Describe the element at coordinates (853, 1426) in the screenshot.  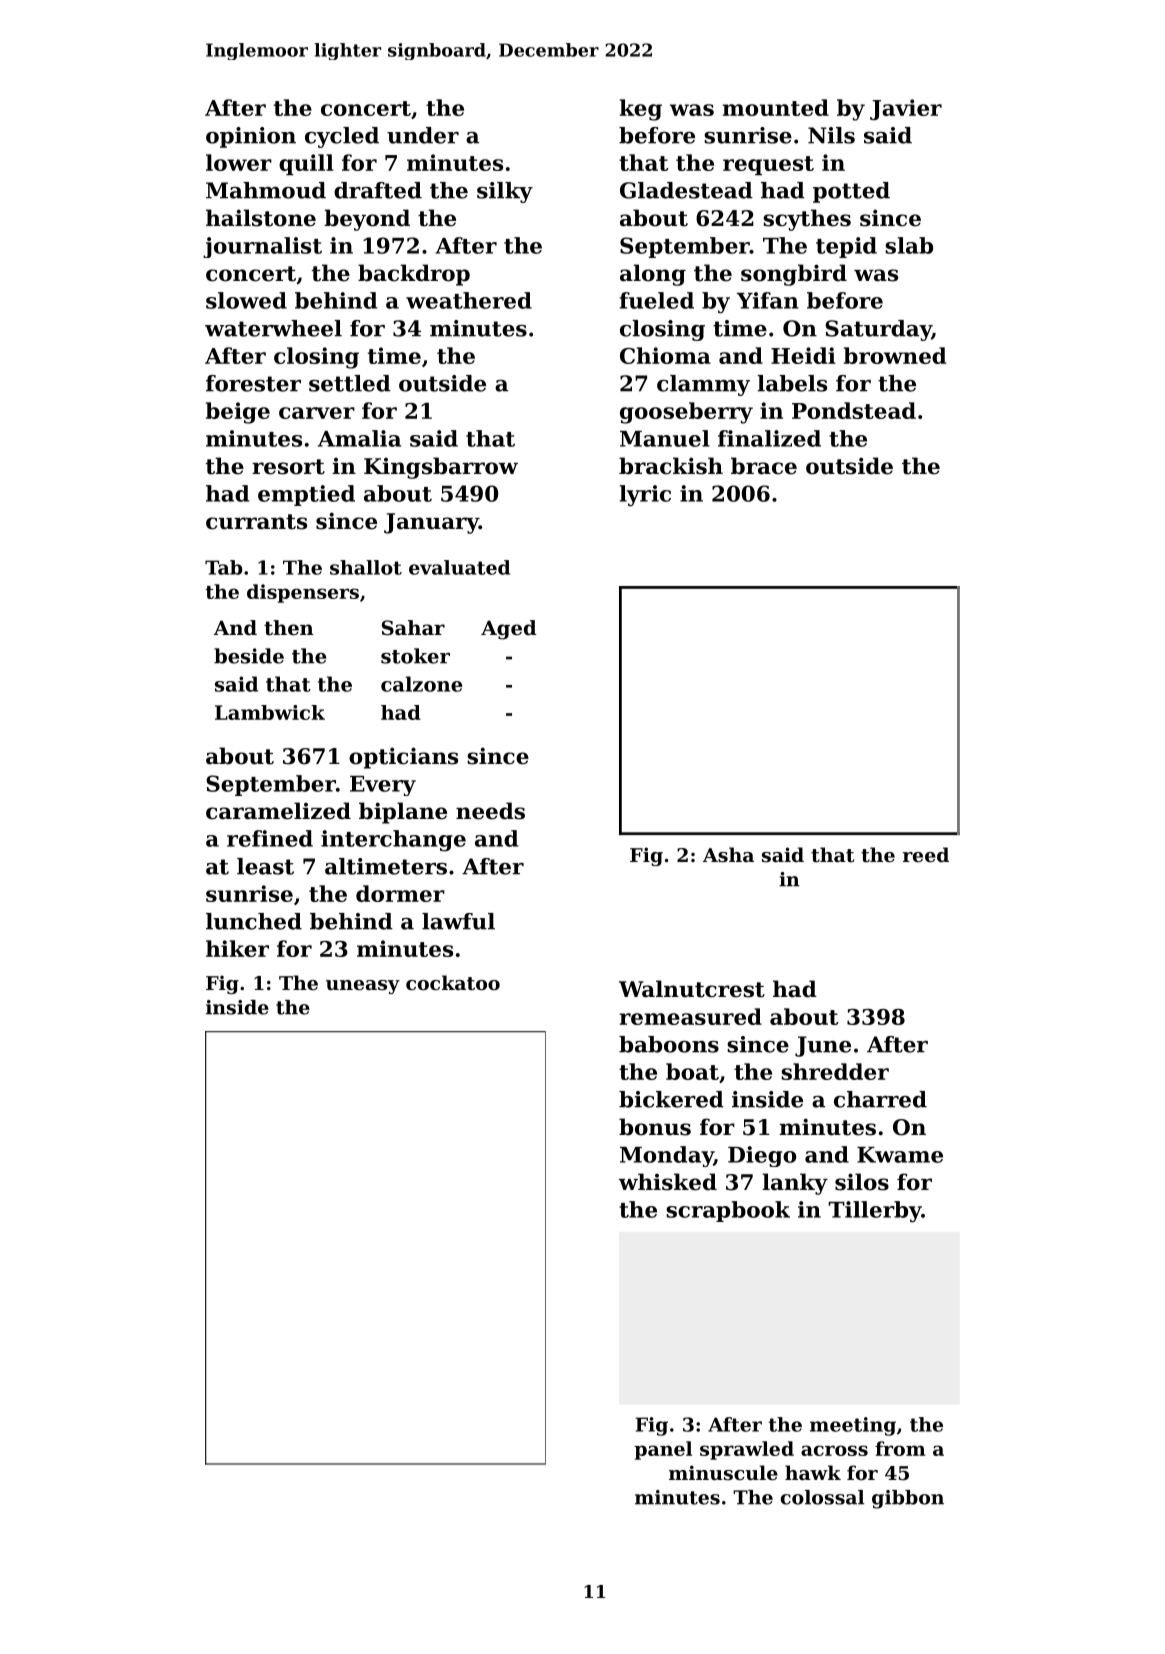
I see `meeting` at that location.
